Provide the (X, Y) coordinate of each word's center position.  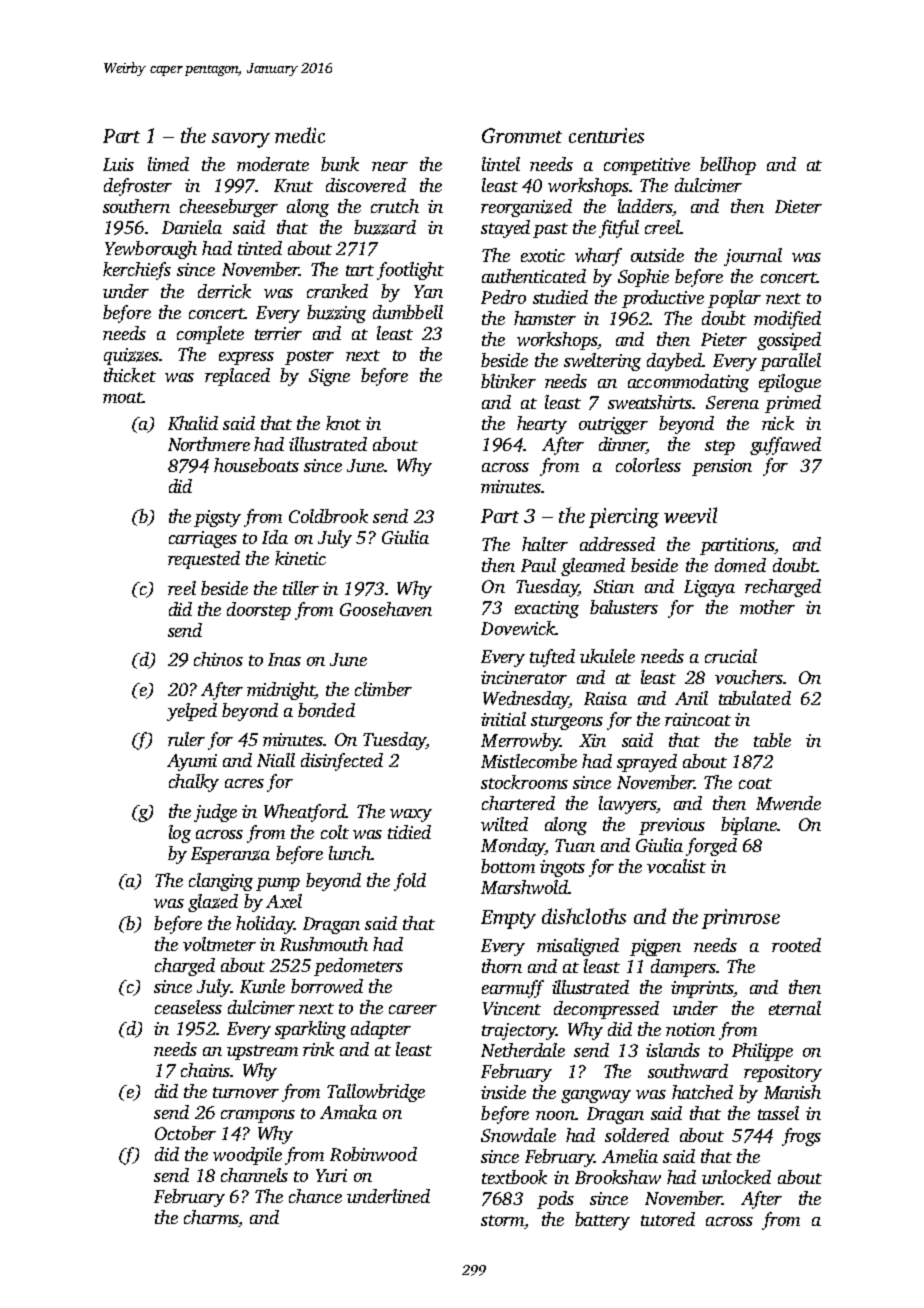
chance (315, 1196)
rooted (796, 945)
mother (767, 607)
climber (383, 689)
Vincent (512, 1008)
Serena (732, 402)
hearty (542, 425)
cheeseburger (229, 208)
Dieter (798, 206)
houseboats (256, 465)
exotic (543, 255)
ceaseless (188, 1007)
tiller (301, 588)
